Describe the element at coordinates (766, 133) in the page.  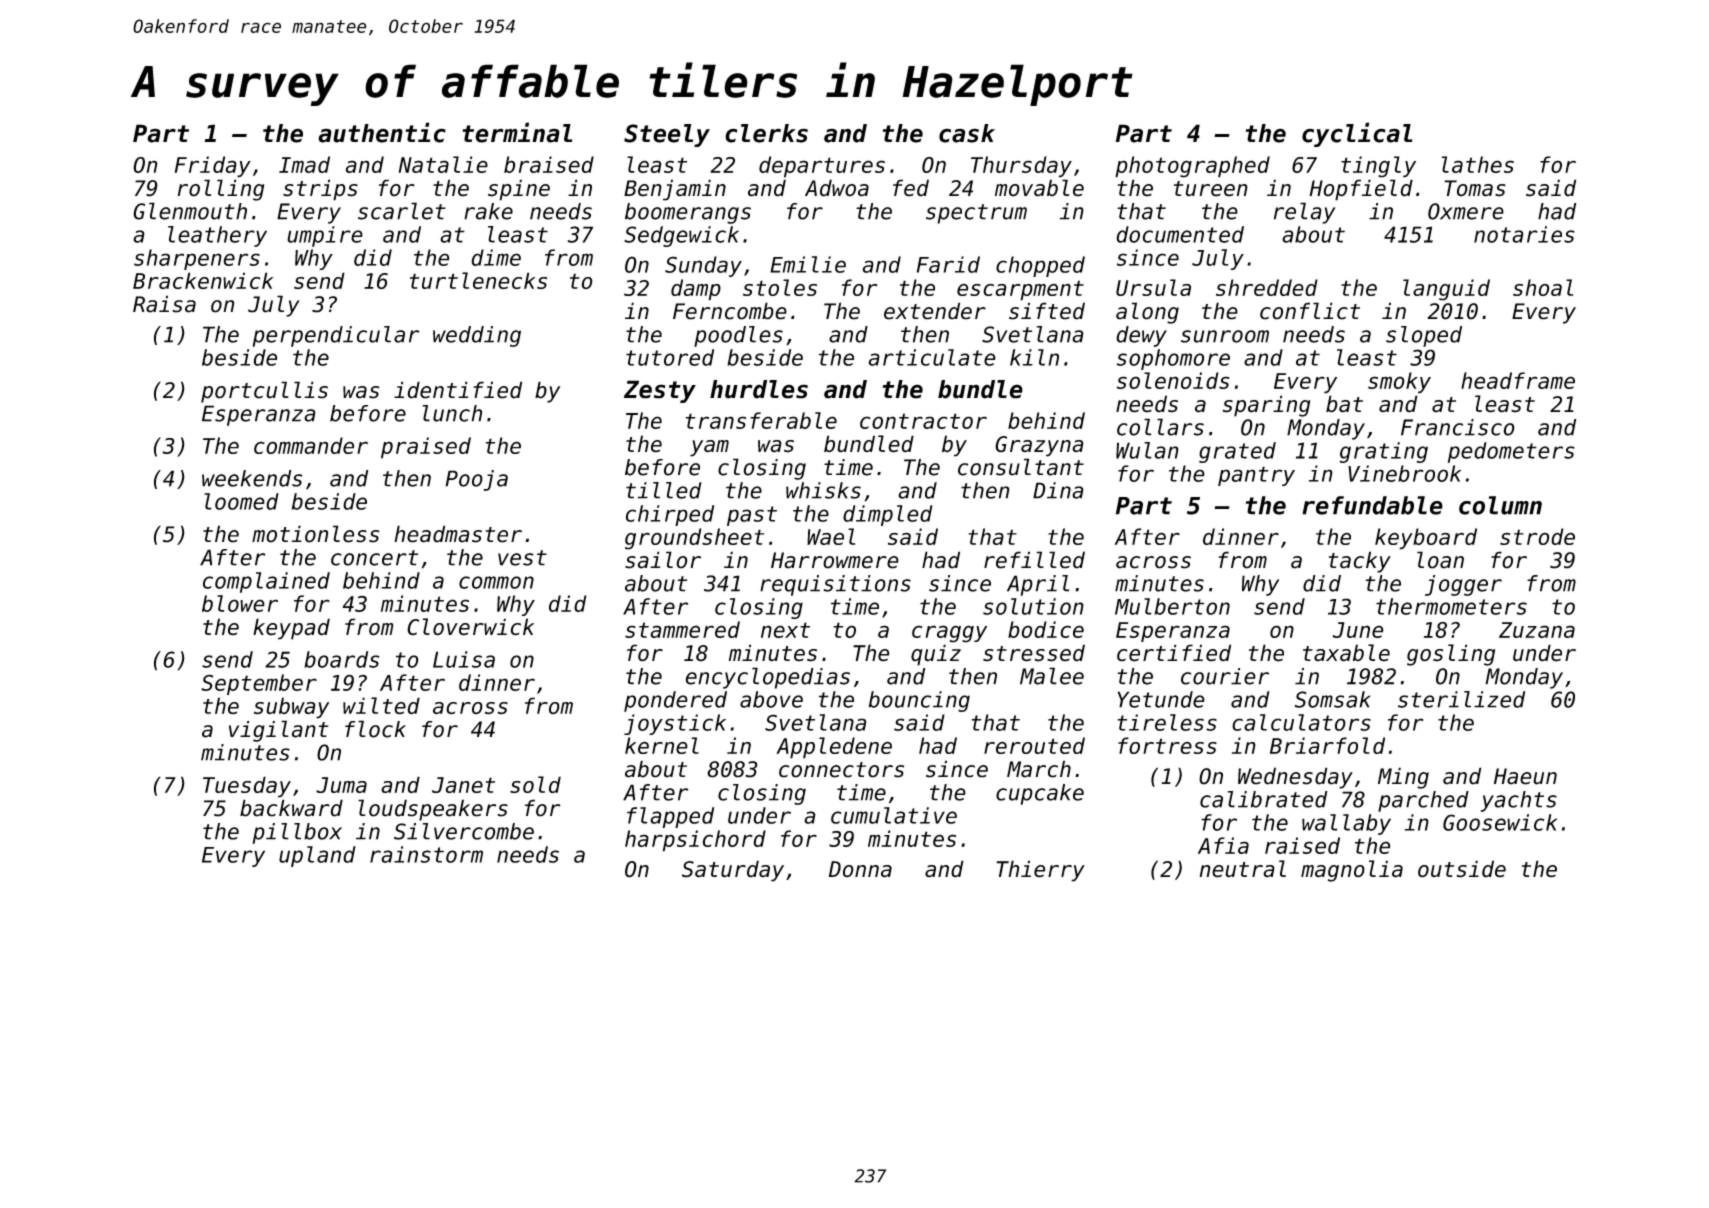
I see `clerks` at that location.
